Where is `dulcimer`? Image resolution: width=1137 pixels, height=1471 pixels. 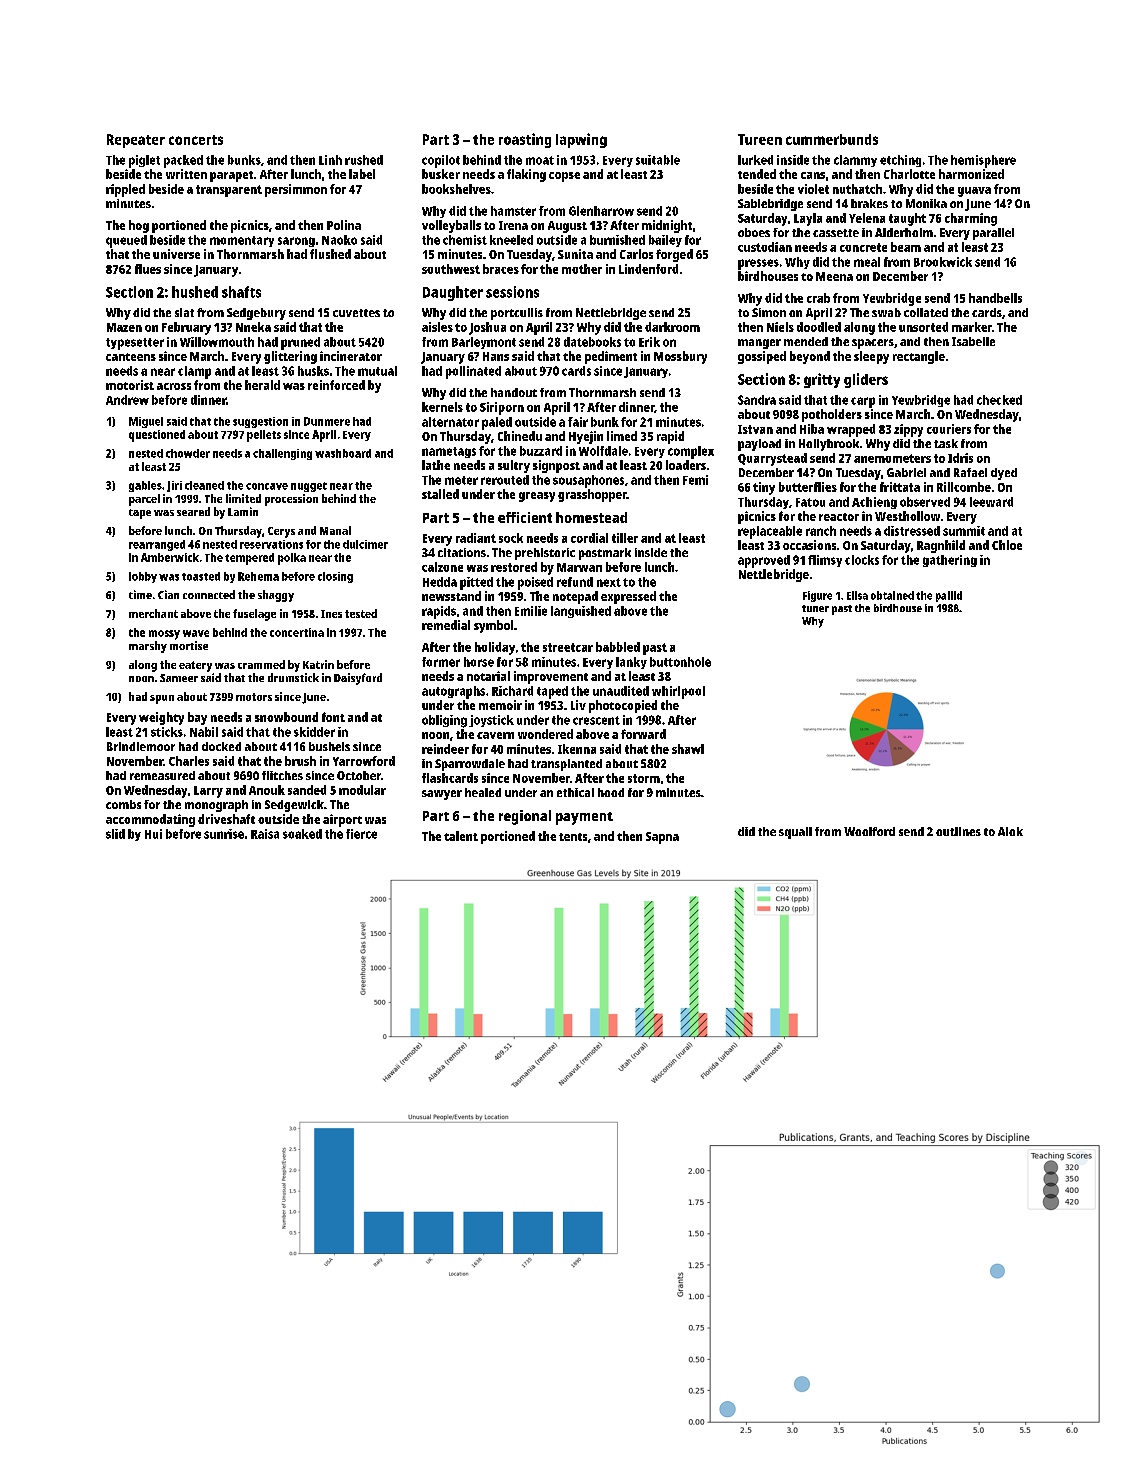 dulcimer is located at coordinates (365, 544).
